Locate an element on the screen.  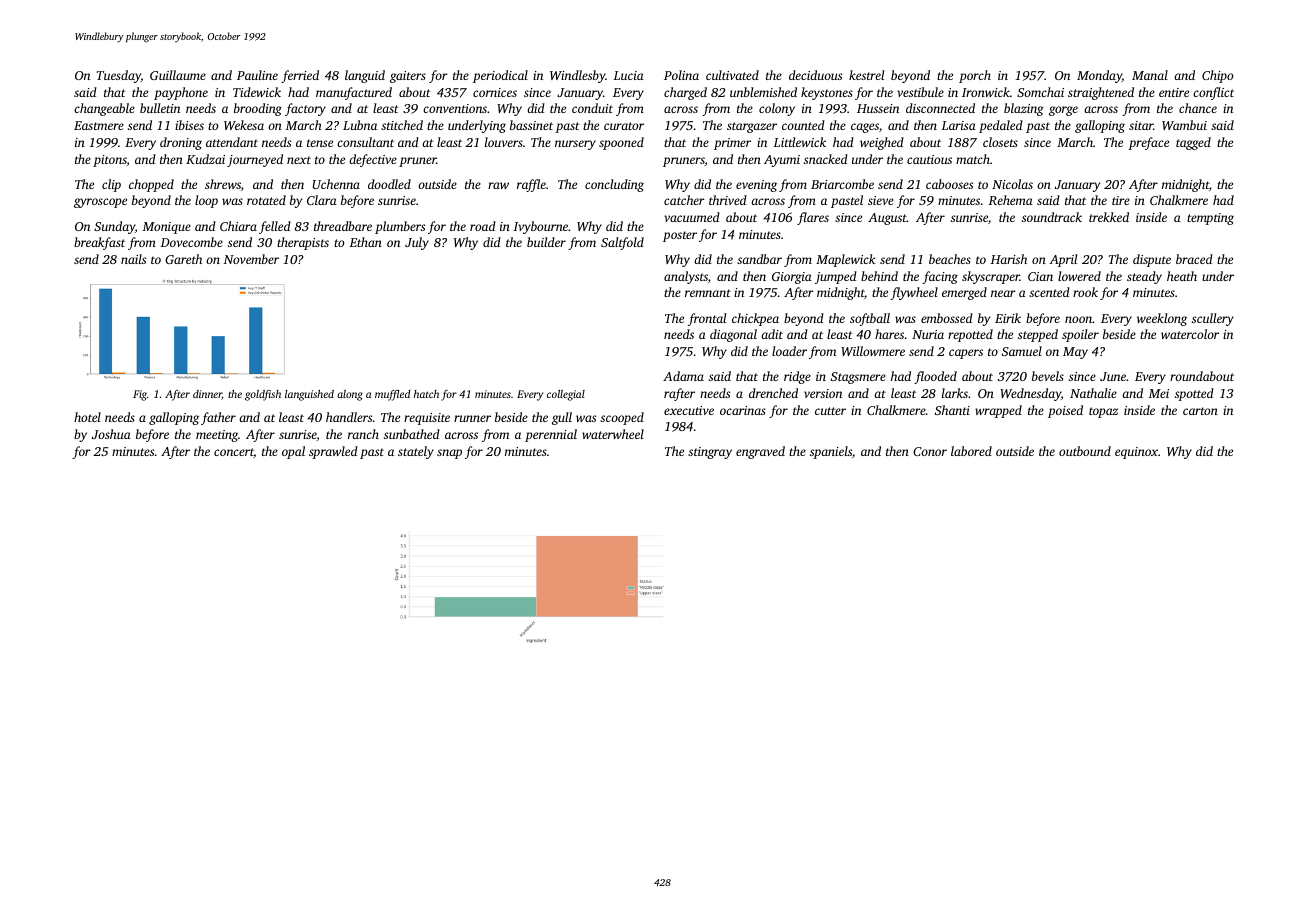
Polina is located at coordinates (681, 75).
